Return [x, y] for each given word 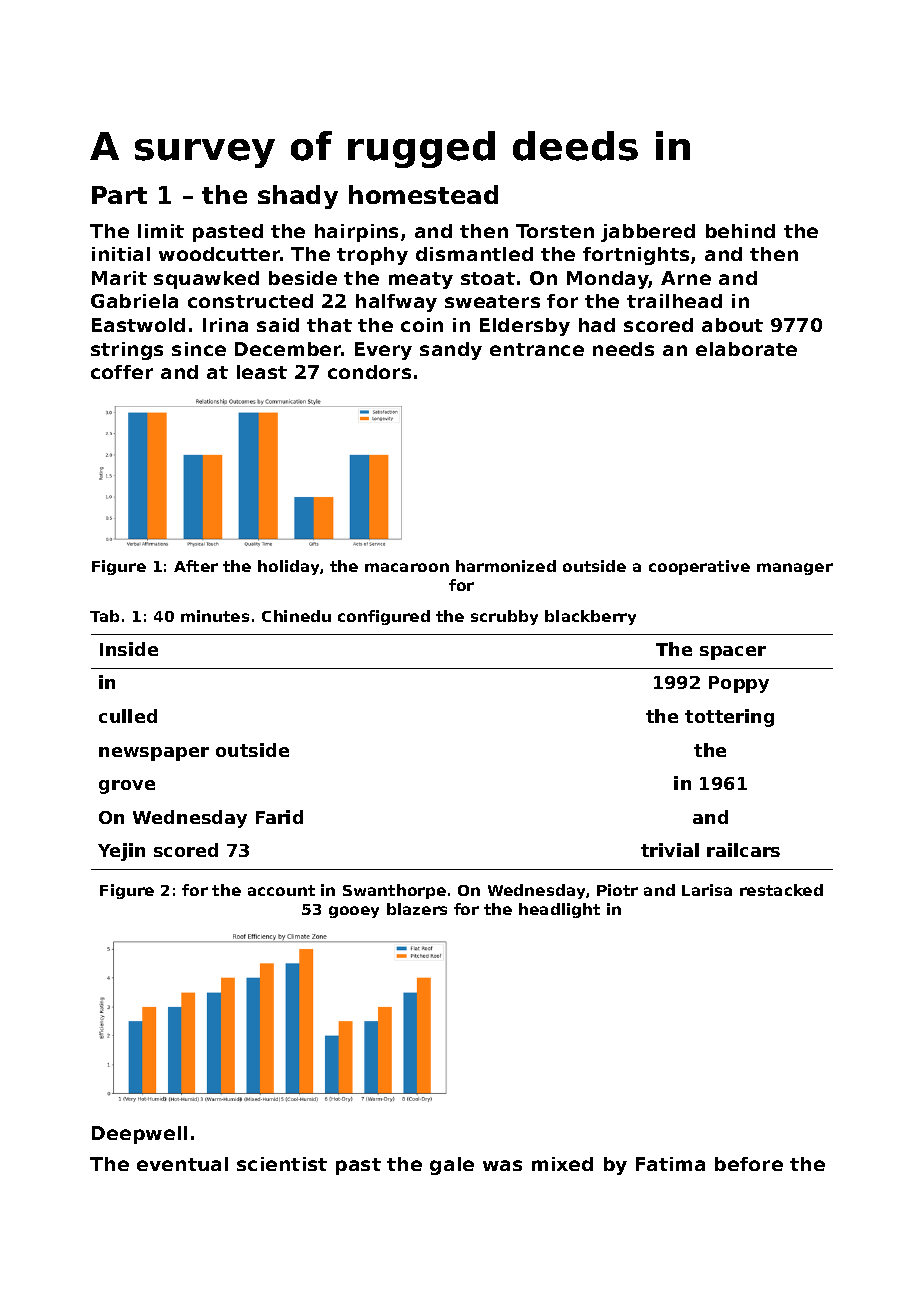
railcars [743, 850]
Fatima [670, 1164]
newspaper [154, 754]
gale [452, 1166]
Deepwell [139, 1135]
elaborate [746, 349]
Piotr [617, 890]
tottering [729, 718]
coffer [122, 372]
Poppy [739, 684]
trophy [372, 256]
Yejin [121, 852]
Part [119, 195]
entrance [537, 349]
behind [740, 231]
